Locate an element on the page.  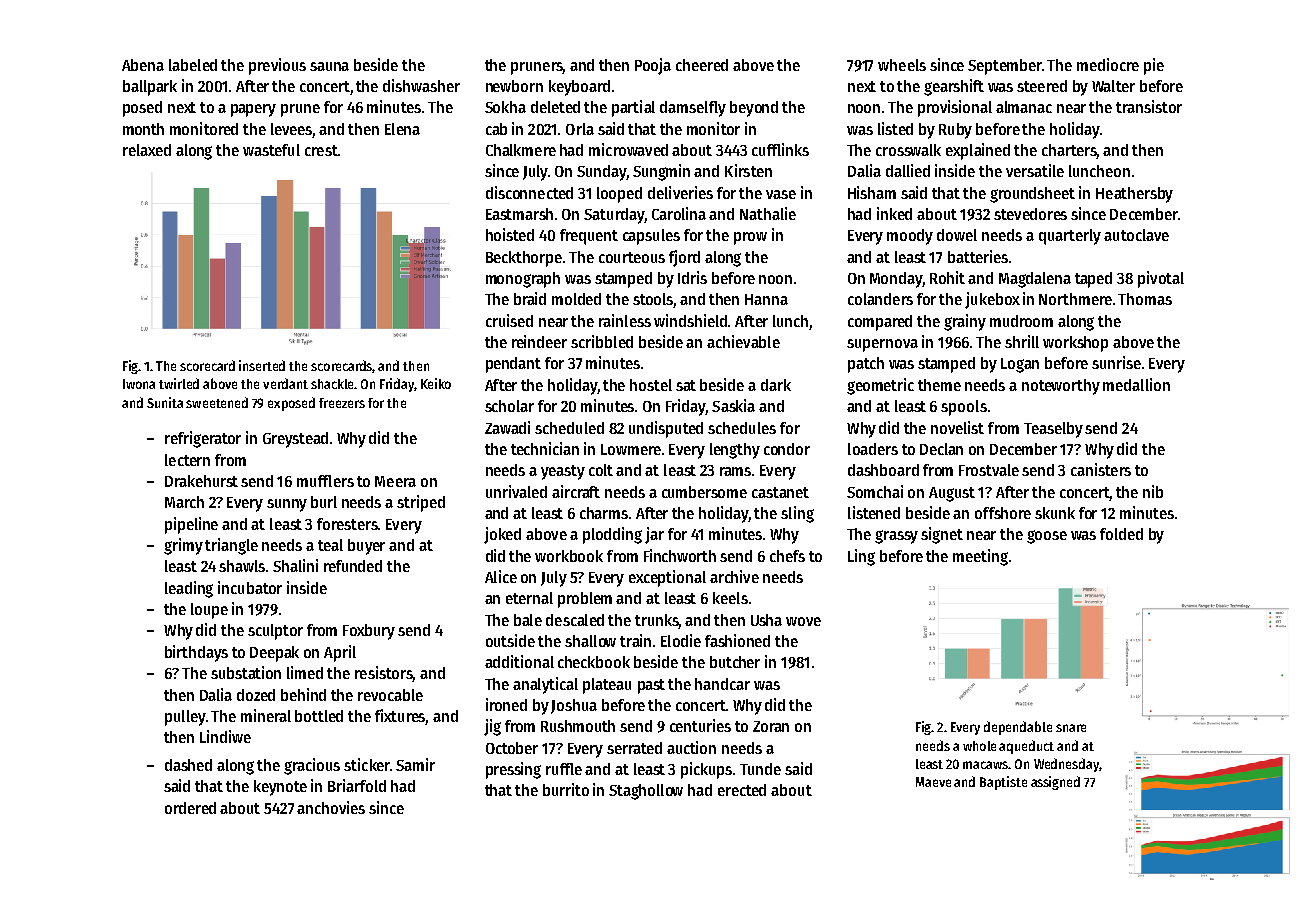
Iwona is located at coordinates (139, 384).
